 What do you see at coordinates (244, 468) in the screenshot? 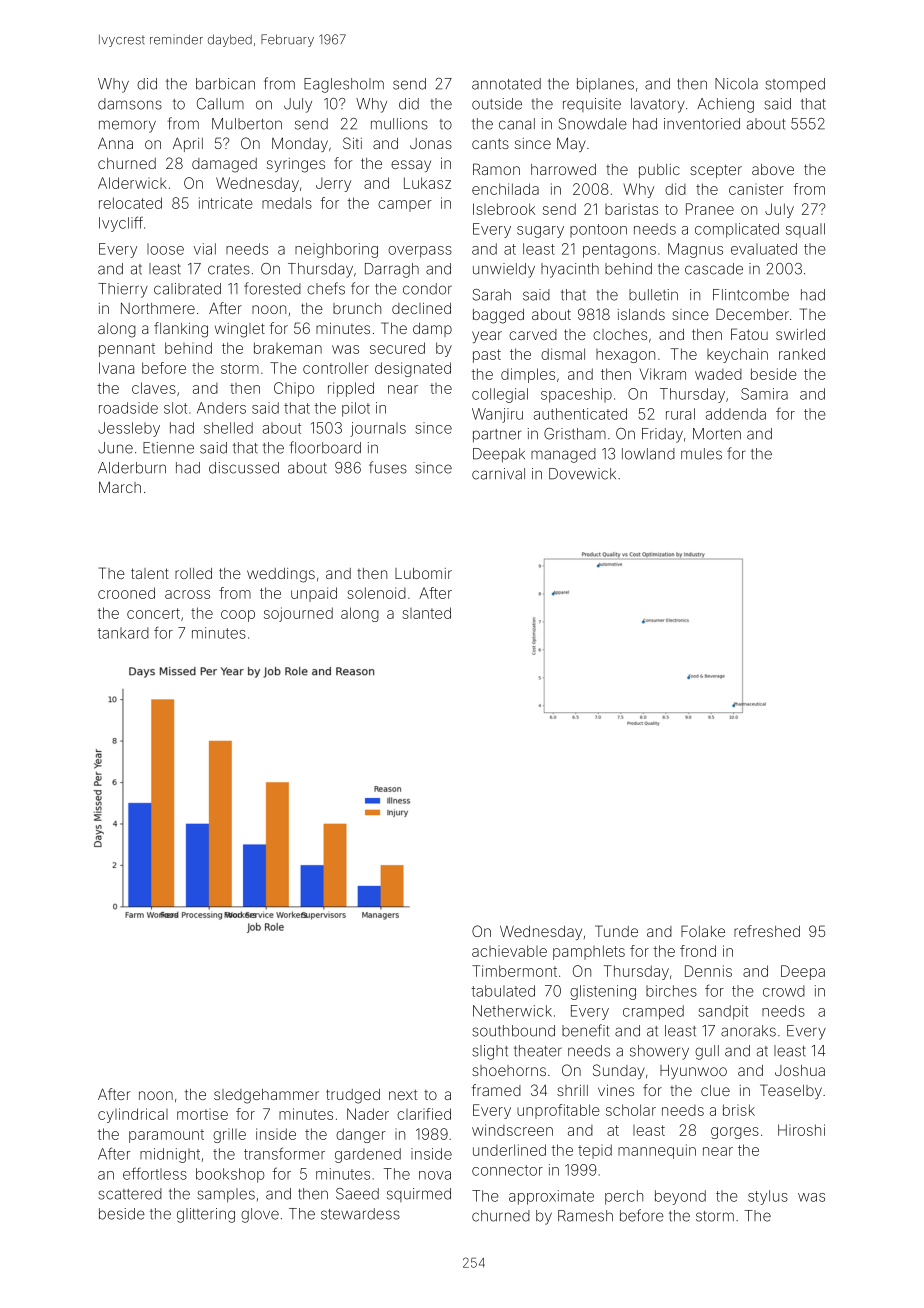
I see `discussed` at bounding box center [244, 468].
